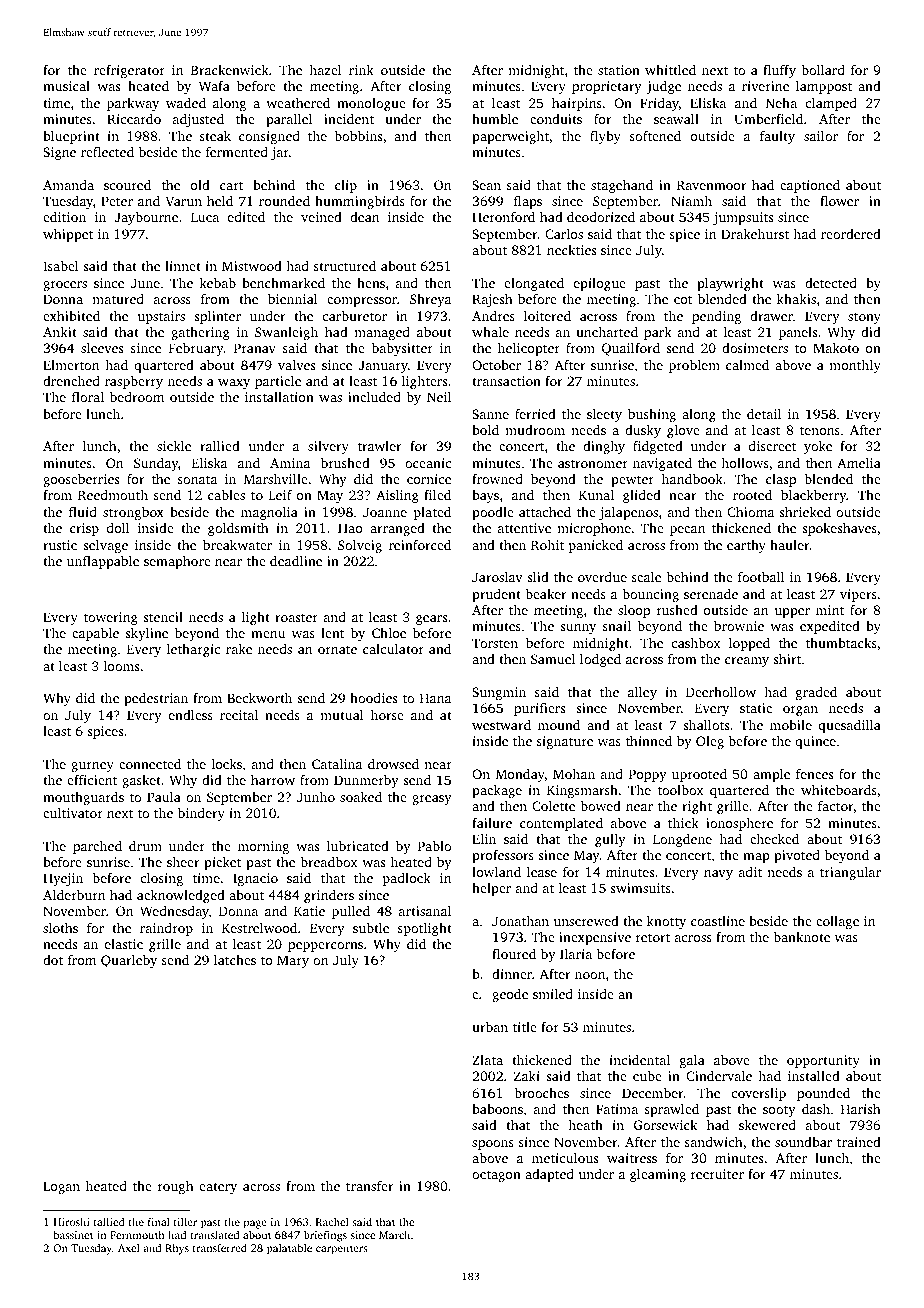  What do you see at coordinates (859, 1142) in the image?
I see `trained` at bounding box center [859, 1142].
